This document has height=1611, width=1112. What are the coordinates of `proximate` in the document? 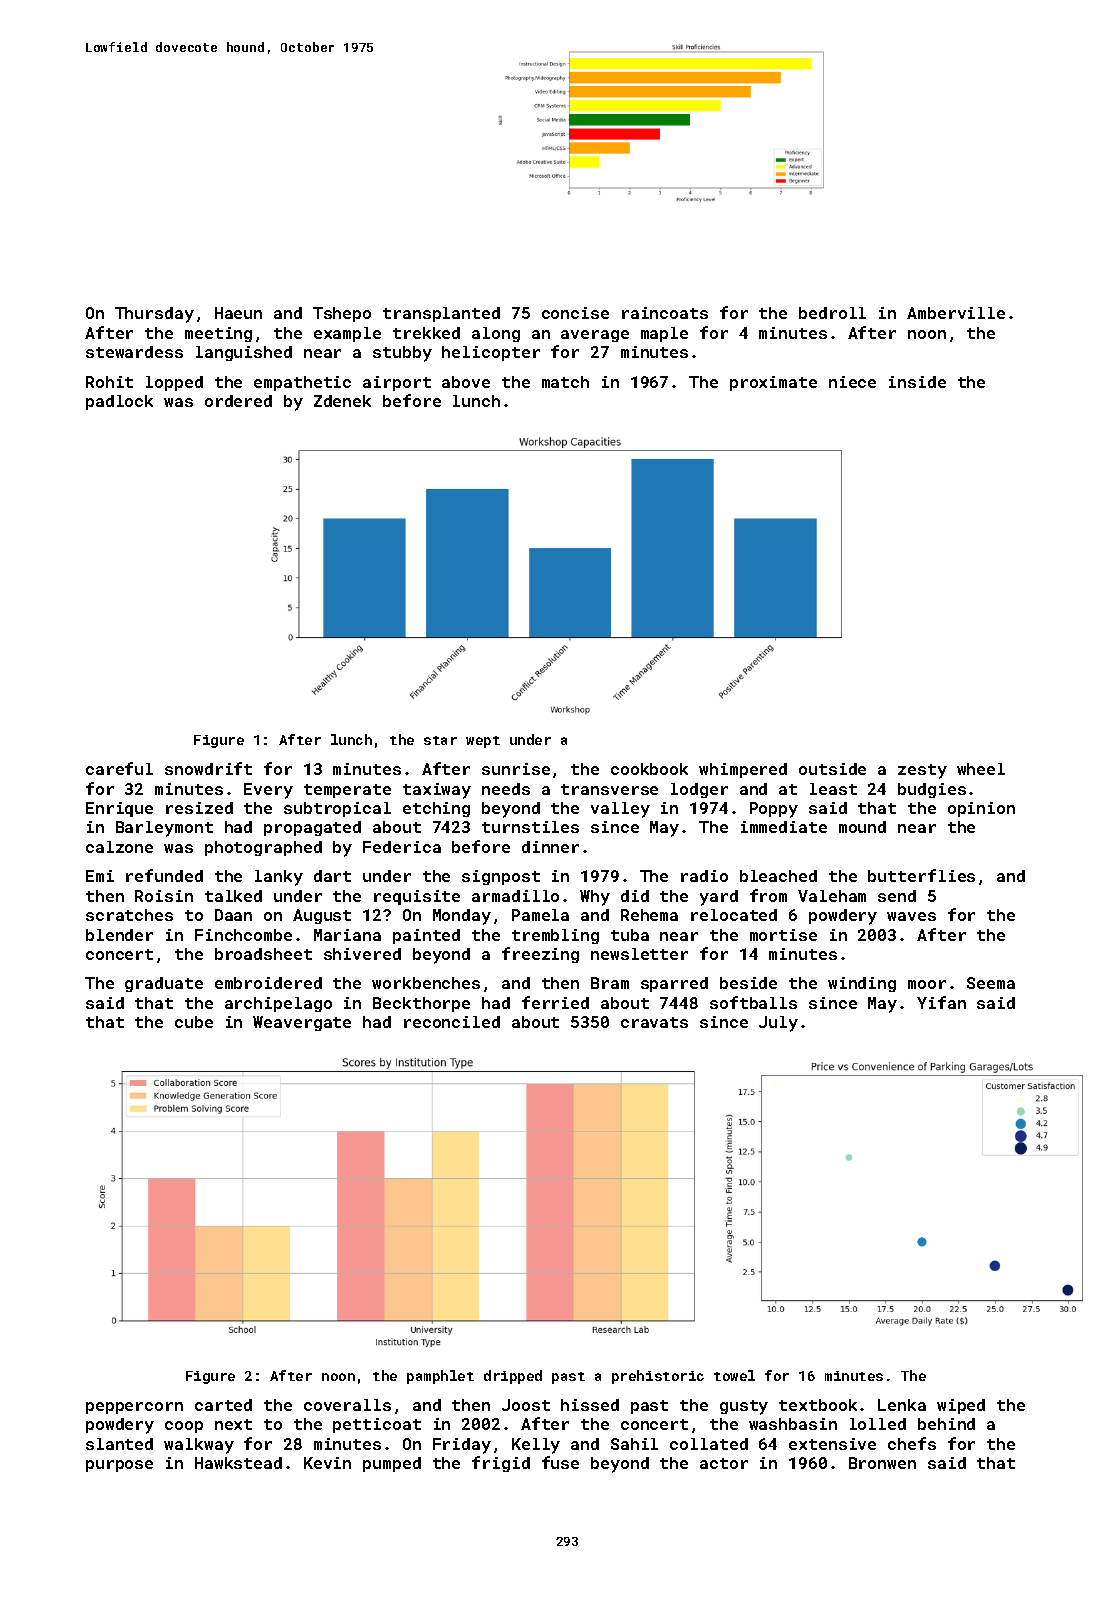 It's located at (773, 383).
